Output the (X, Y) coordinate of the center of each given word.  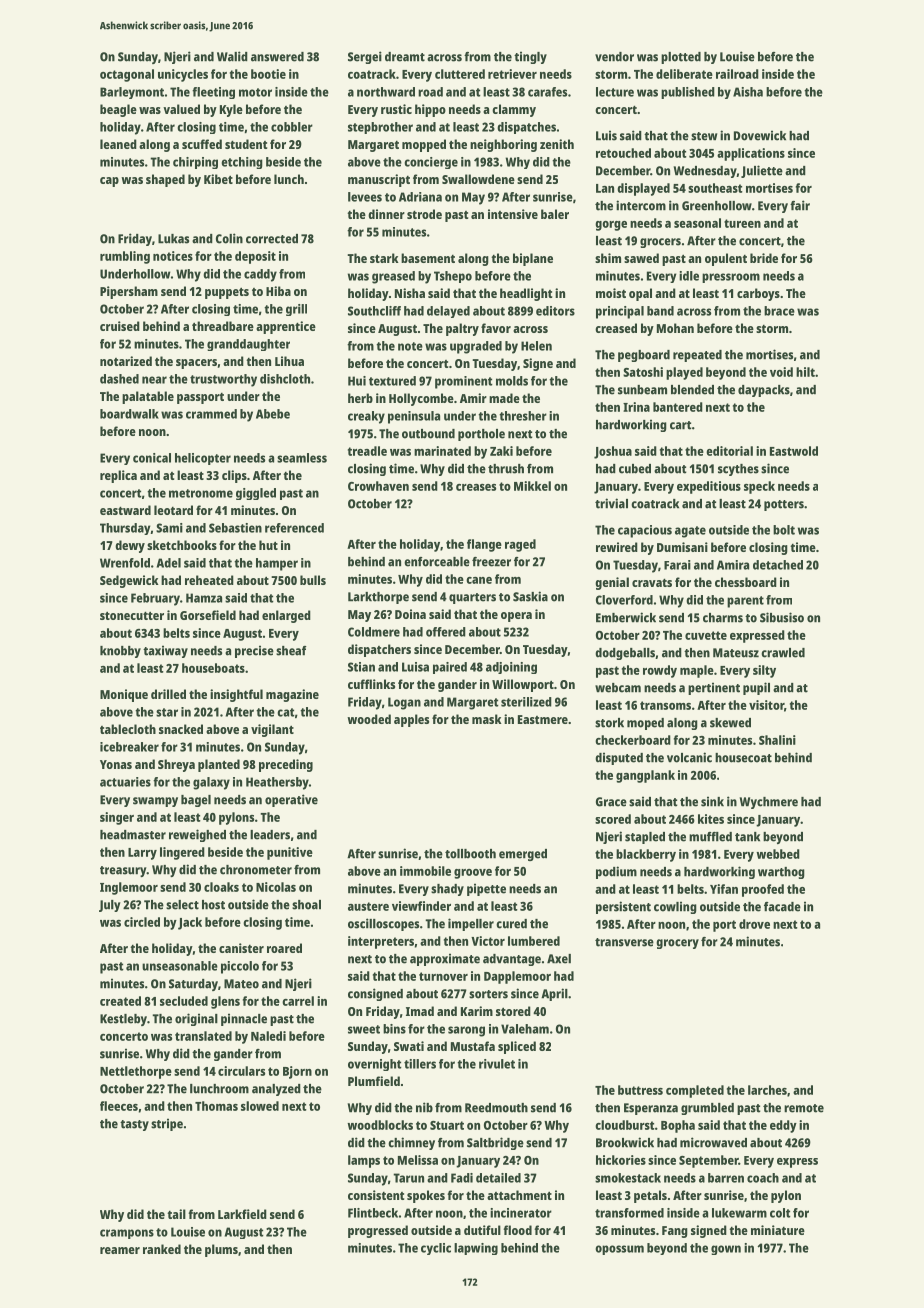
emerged (523, 855)
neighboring (503, 145)
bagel (196, 801)
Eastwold (794, 451)
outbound (428, 434)
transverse (624, 942)
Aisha (748, 92)
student (246, 144)
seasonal (697, 223)
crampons (127, 1234)
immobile (425, 871)
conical (152, 458)
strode (424, 214)
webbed (778, 854)
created (120, 1001)
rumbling (125, 257)
